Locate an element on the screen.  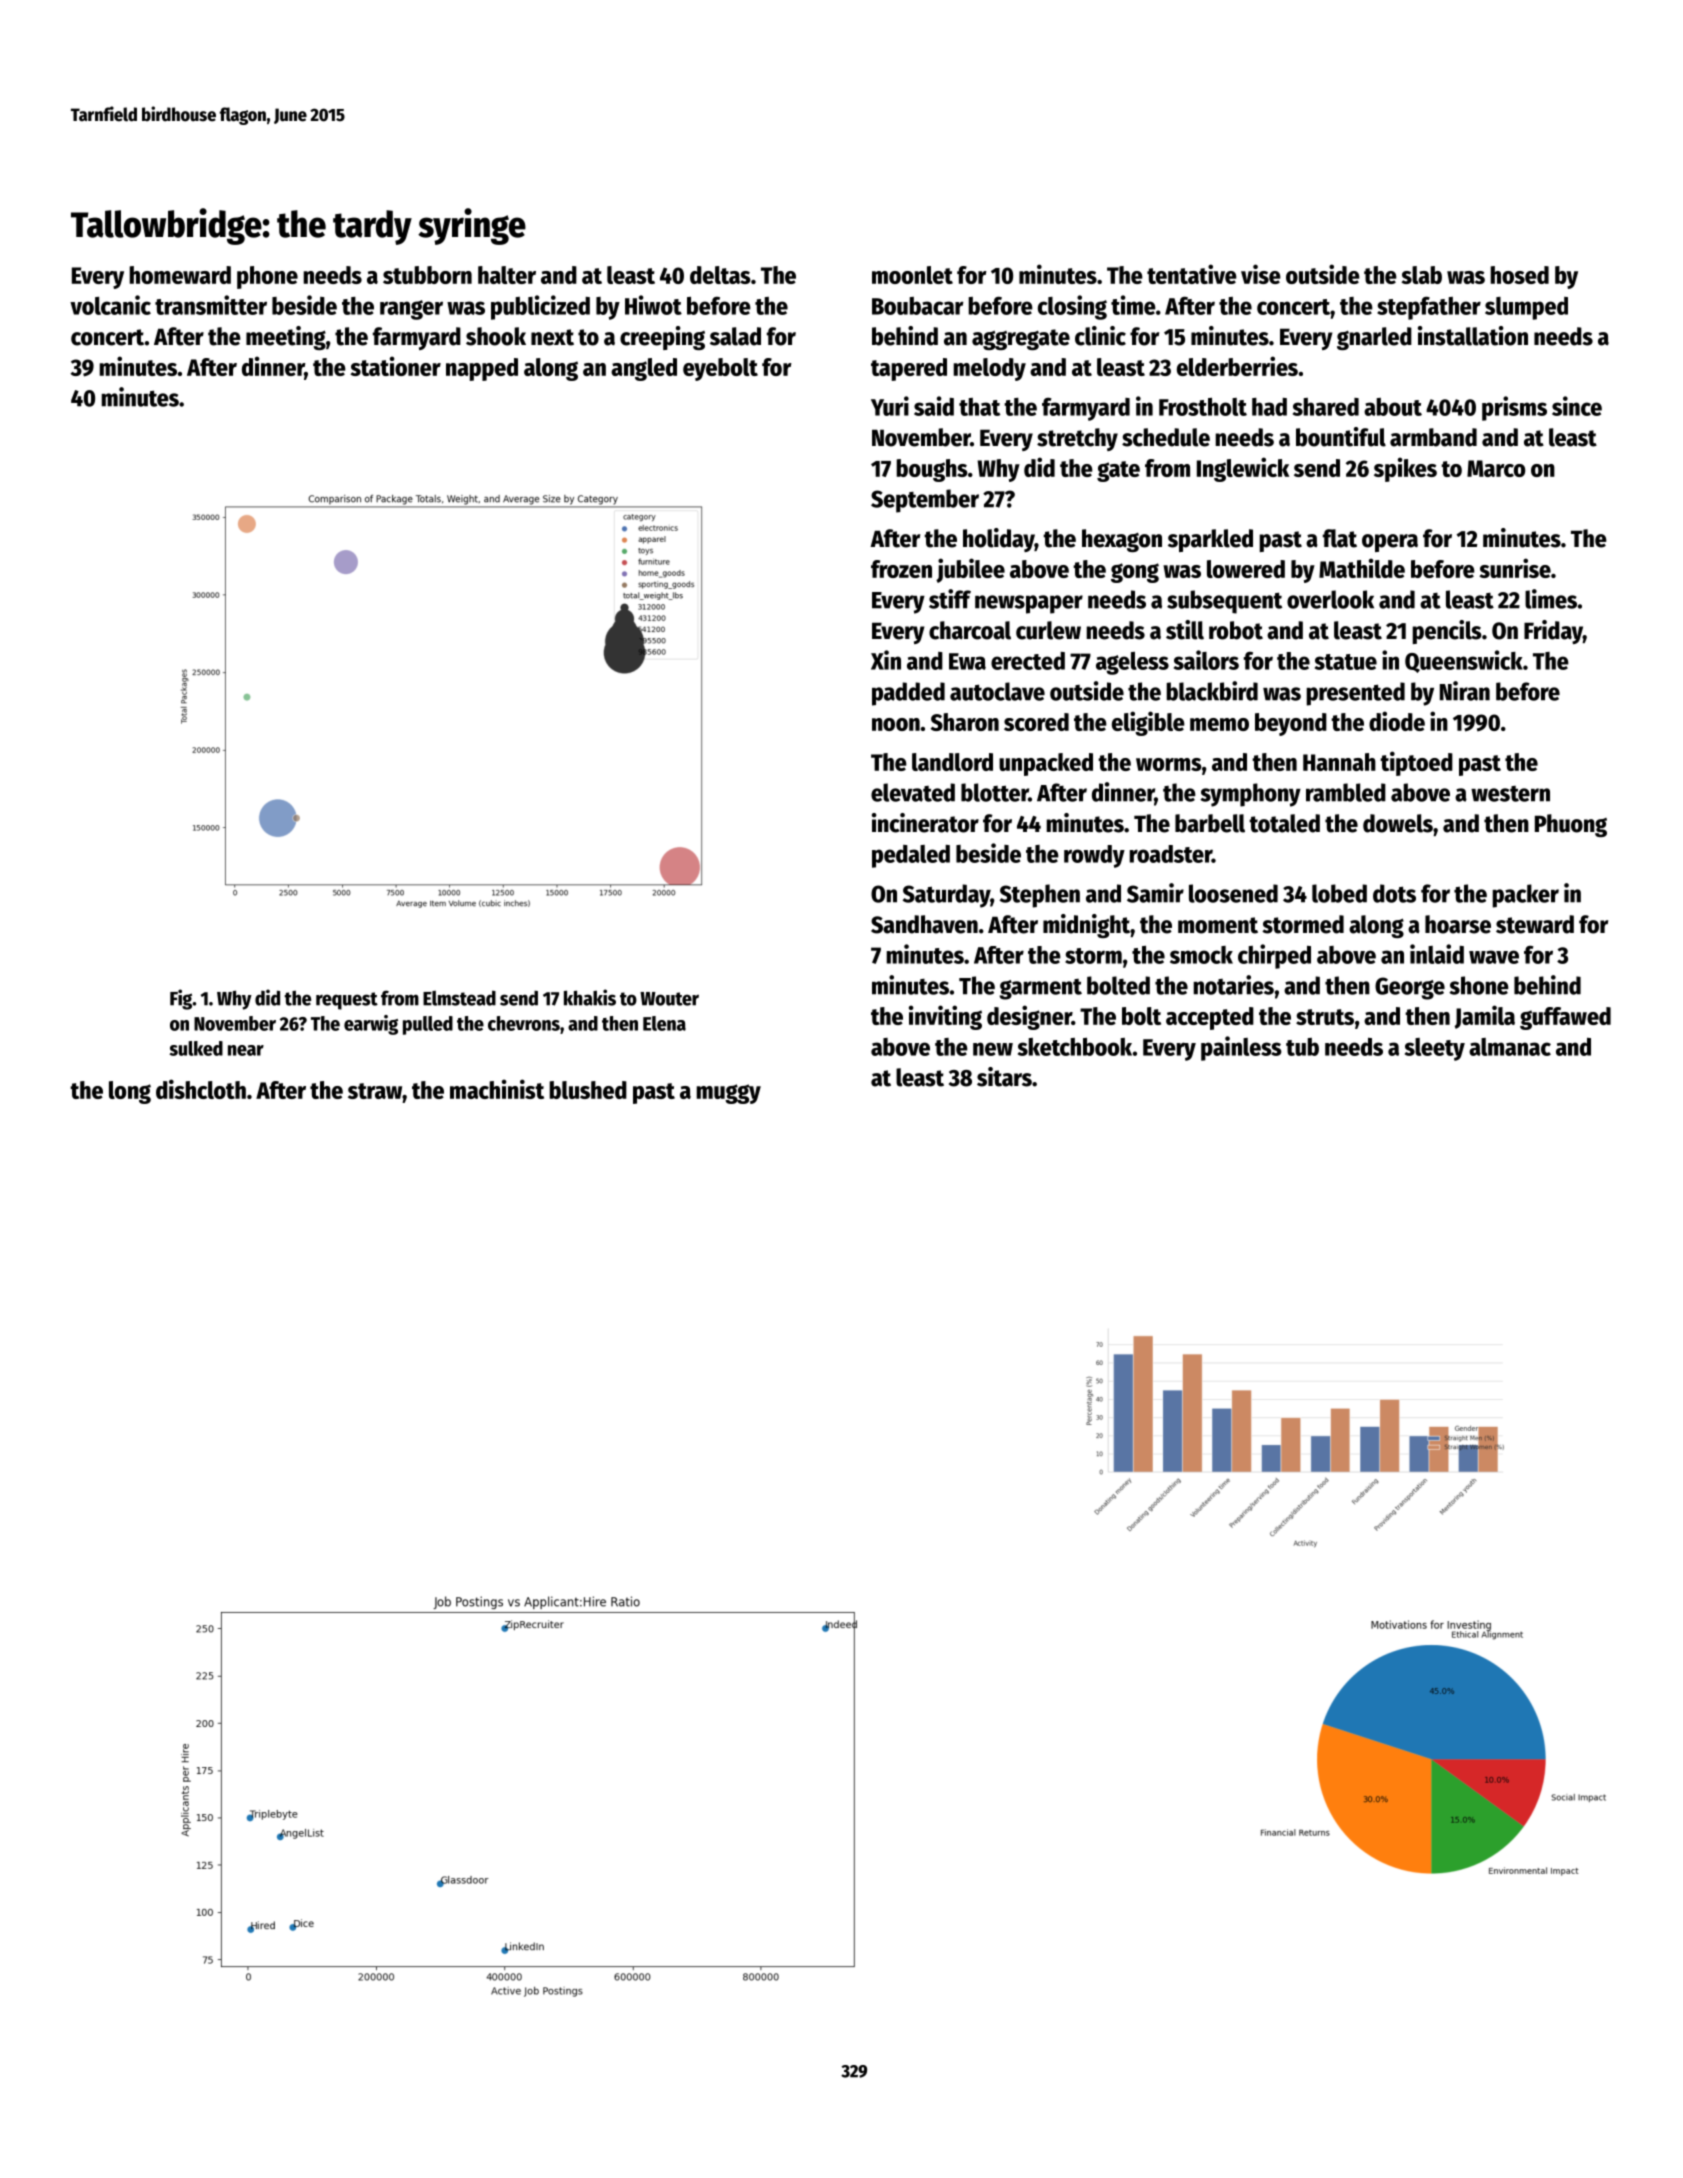
hosed is located at coordinates (1519, 275).
